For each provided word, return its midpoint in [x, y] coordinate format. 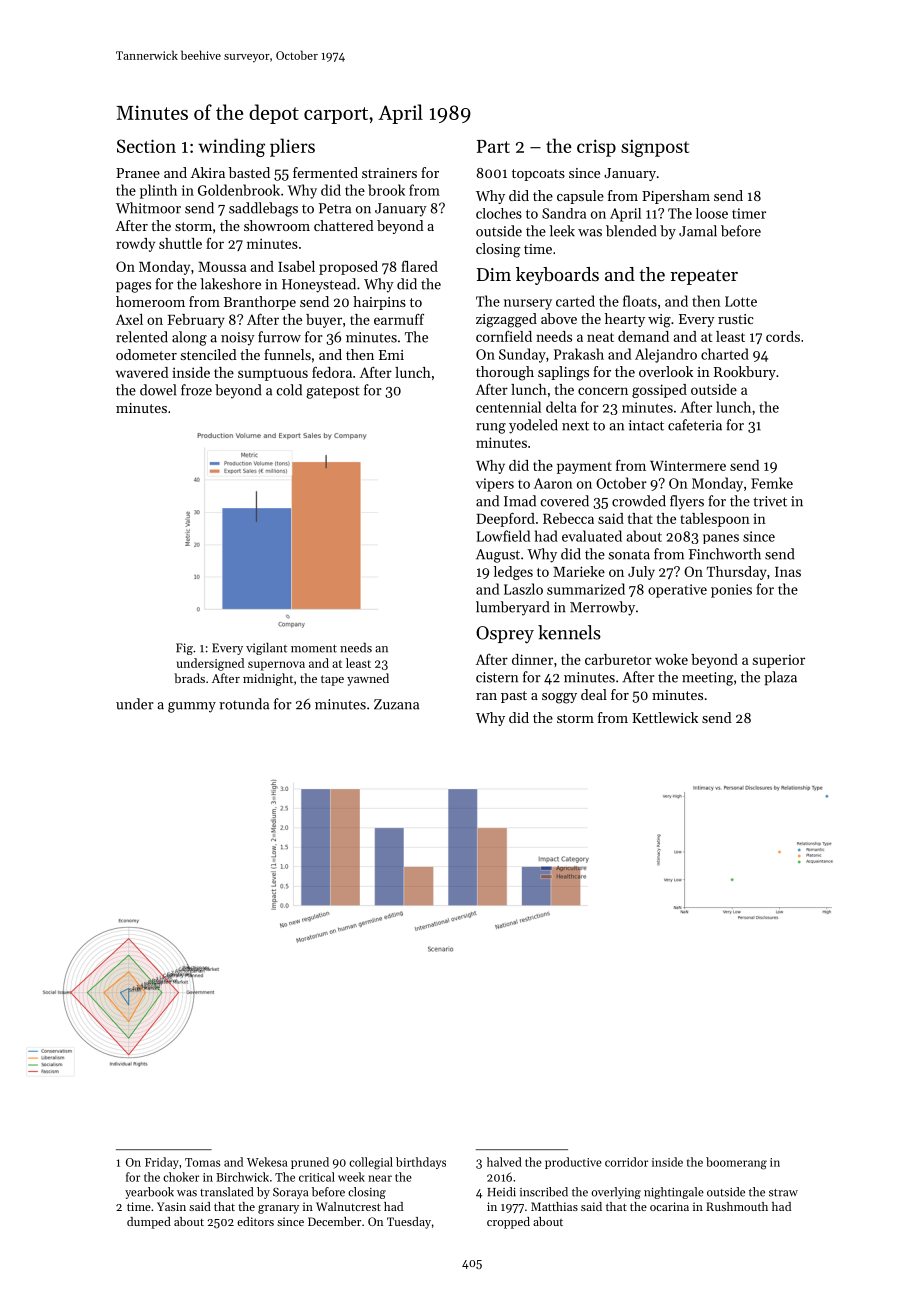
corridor [626, 1162]
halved [504, 1162]
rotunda [244, 704]
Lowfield [503, 536]
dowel [158, 390]
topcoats [538, 175]
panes [721, 539]
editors [255, 1221]
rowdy [135, 245]
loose [712, 213]
